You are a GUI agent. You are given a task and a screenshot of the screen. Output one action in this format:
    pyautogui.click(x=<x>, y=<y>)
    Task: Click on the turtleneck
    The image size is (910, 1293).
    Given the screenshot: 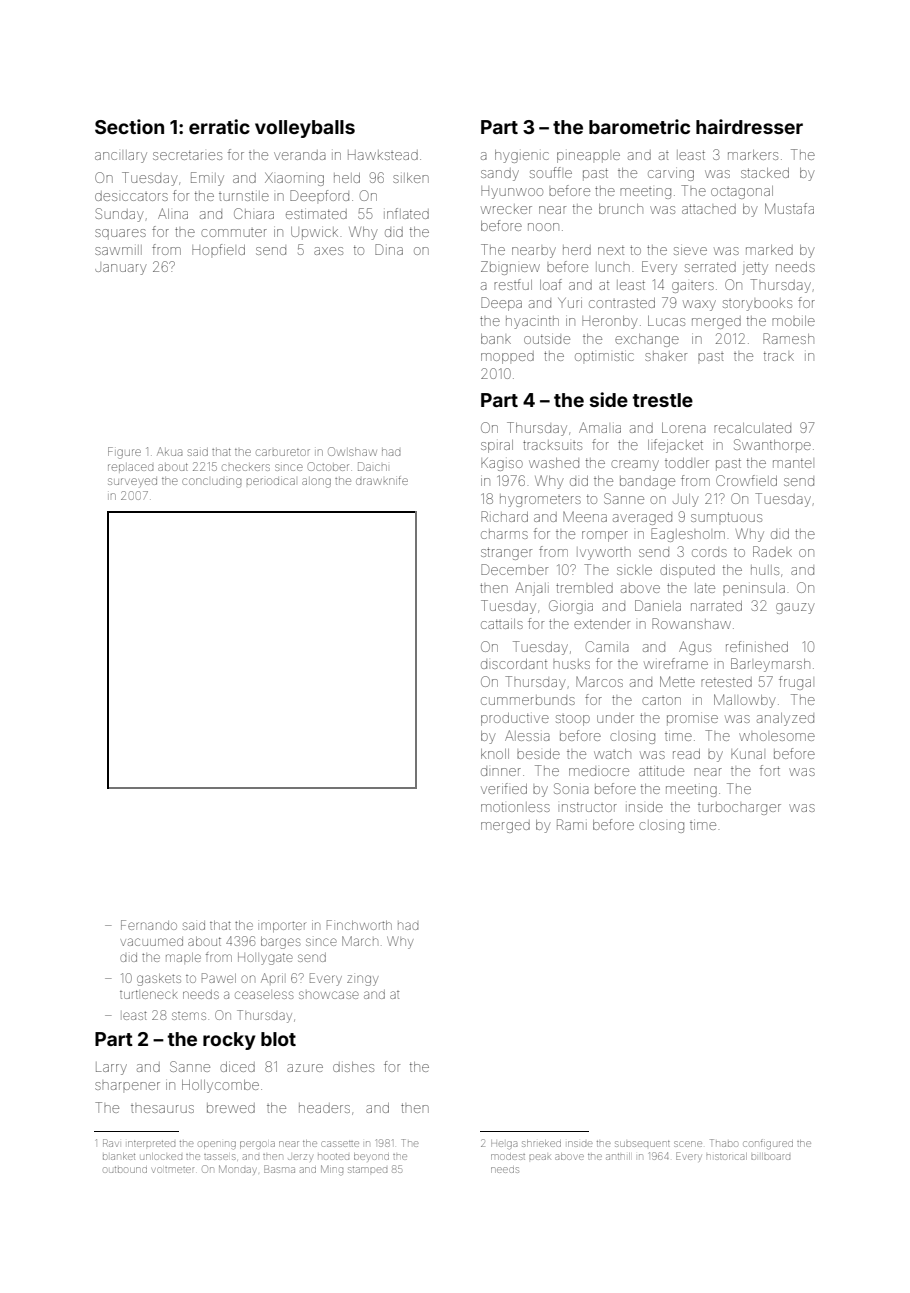 What is the action you would take?
    pyautogui.click(x=149, y=994)
